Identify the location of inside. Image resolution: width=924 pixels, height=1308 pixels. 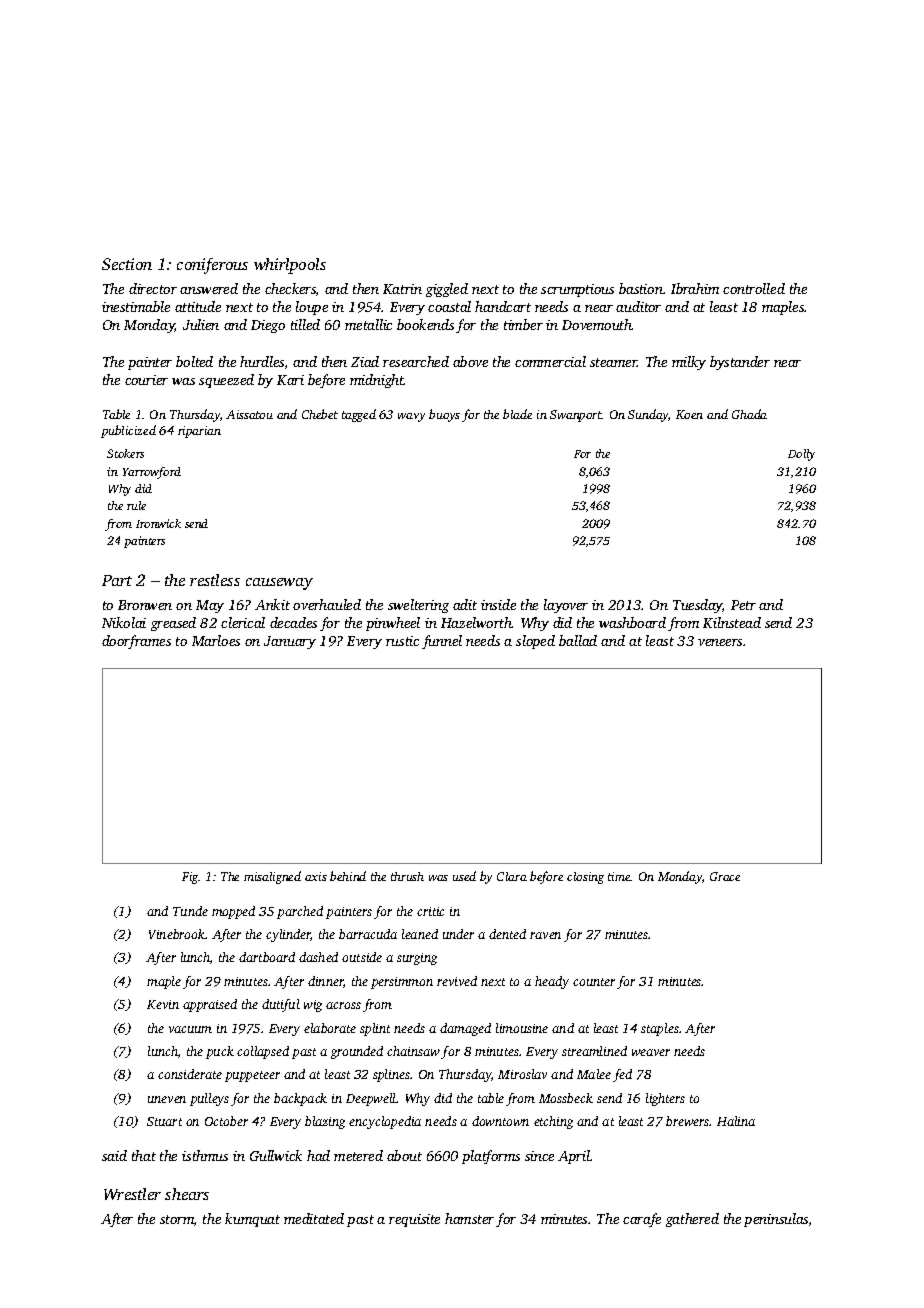
(498, 604).
